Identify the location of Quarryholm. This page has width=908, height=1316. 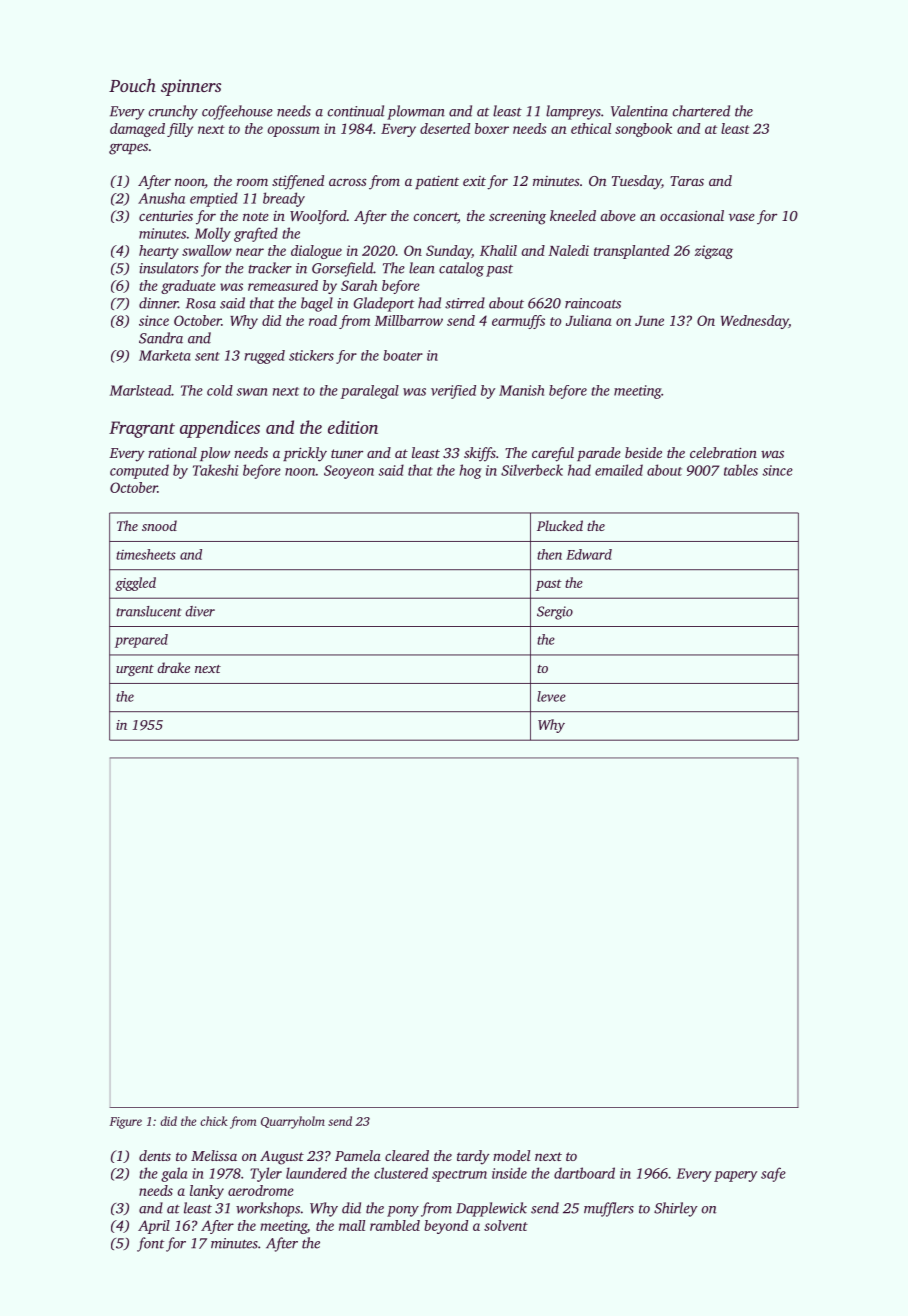
(293, 1122).
